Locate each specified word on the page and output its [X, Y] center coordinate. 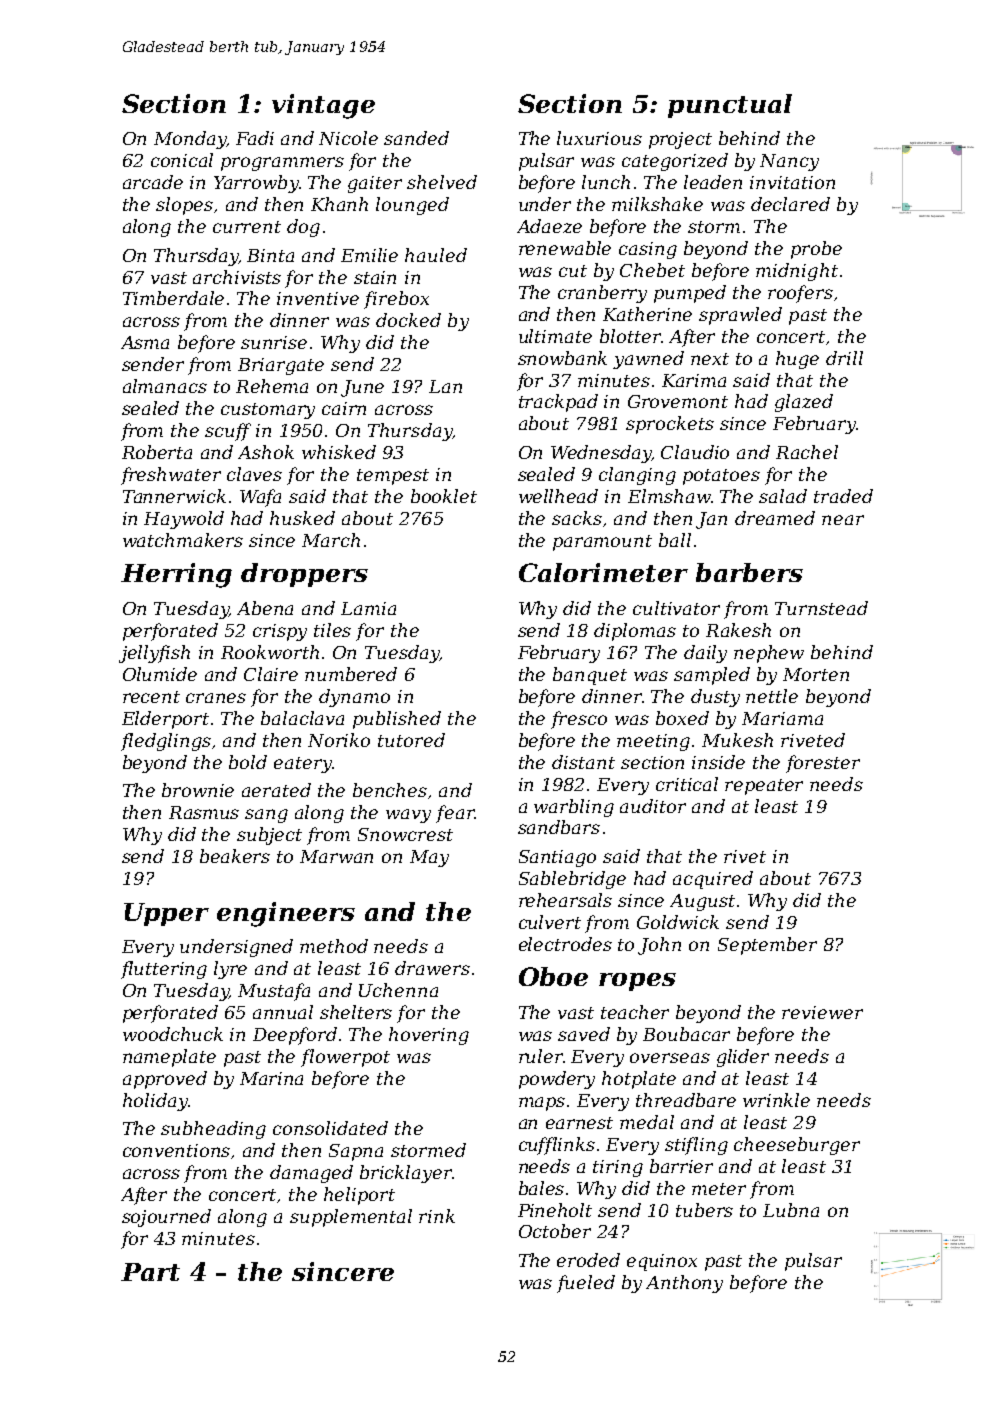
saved [584, 1034]
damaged [311, 1174]
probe [816, 250]
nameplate [169, 1058]
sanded [416, 138]
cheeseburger [797, 1146]
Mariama [782, 718]
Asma [145, 342]
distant [583, 762]
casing [648, 250]
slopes [184, 206]
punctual [730, 106]
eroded [588, 1260]
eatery [303, 765]
